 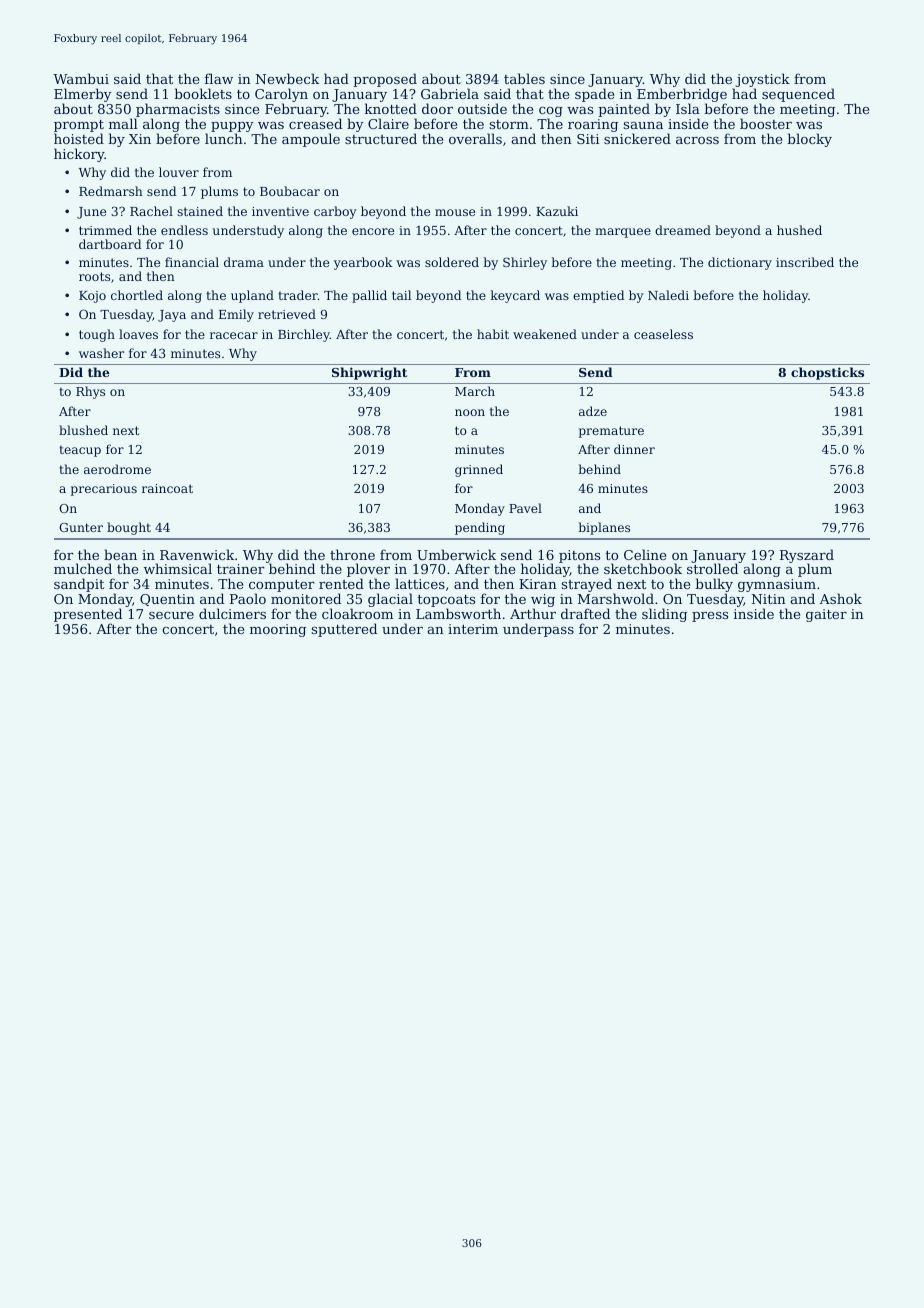 I want to click on interim, so click(x=473, y=629).
